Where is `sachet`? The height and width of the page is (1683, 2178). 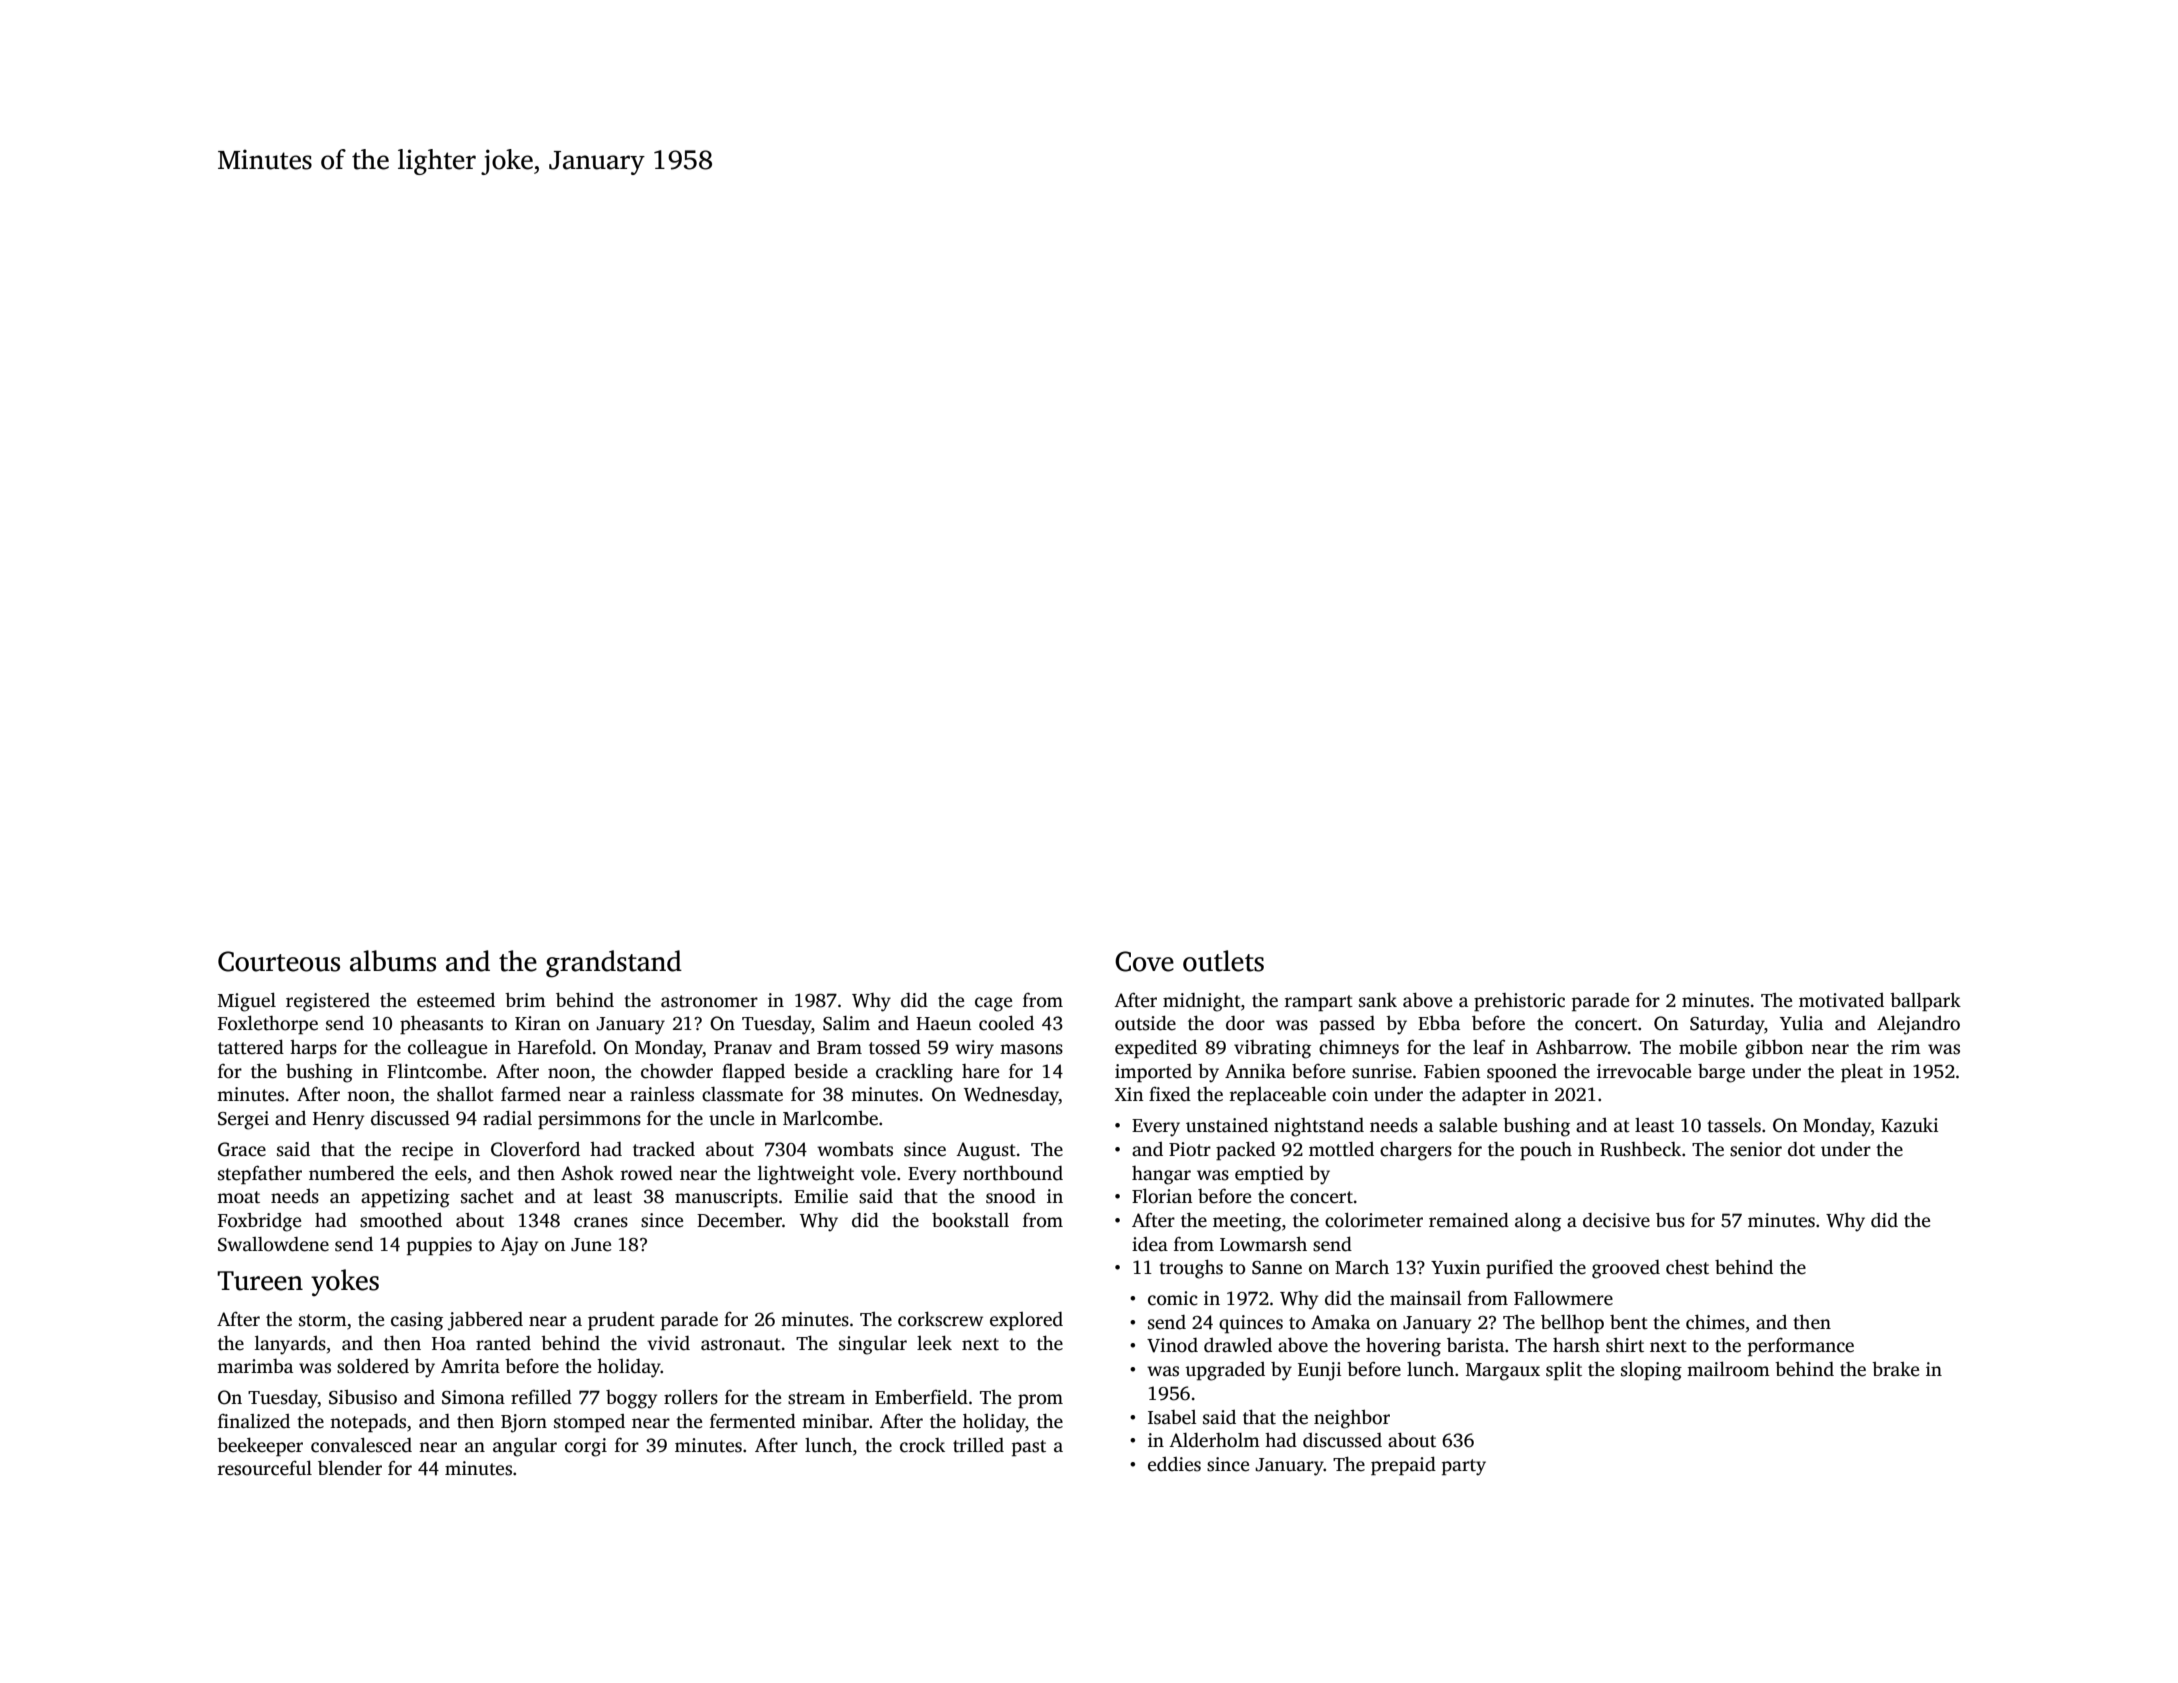 sachet is located at coordinates (487, 1196).
